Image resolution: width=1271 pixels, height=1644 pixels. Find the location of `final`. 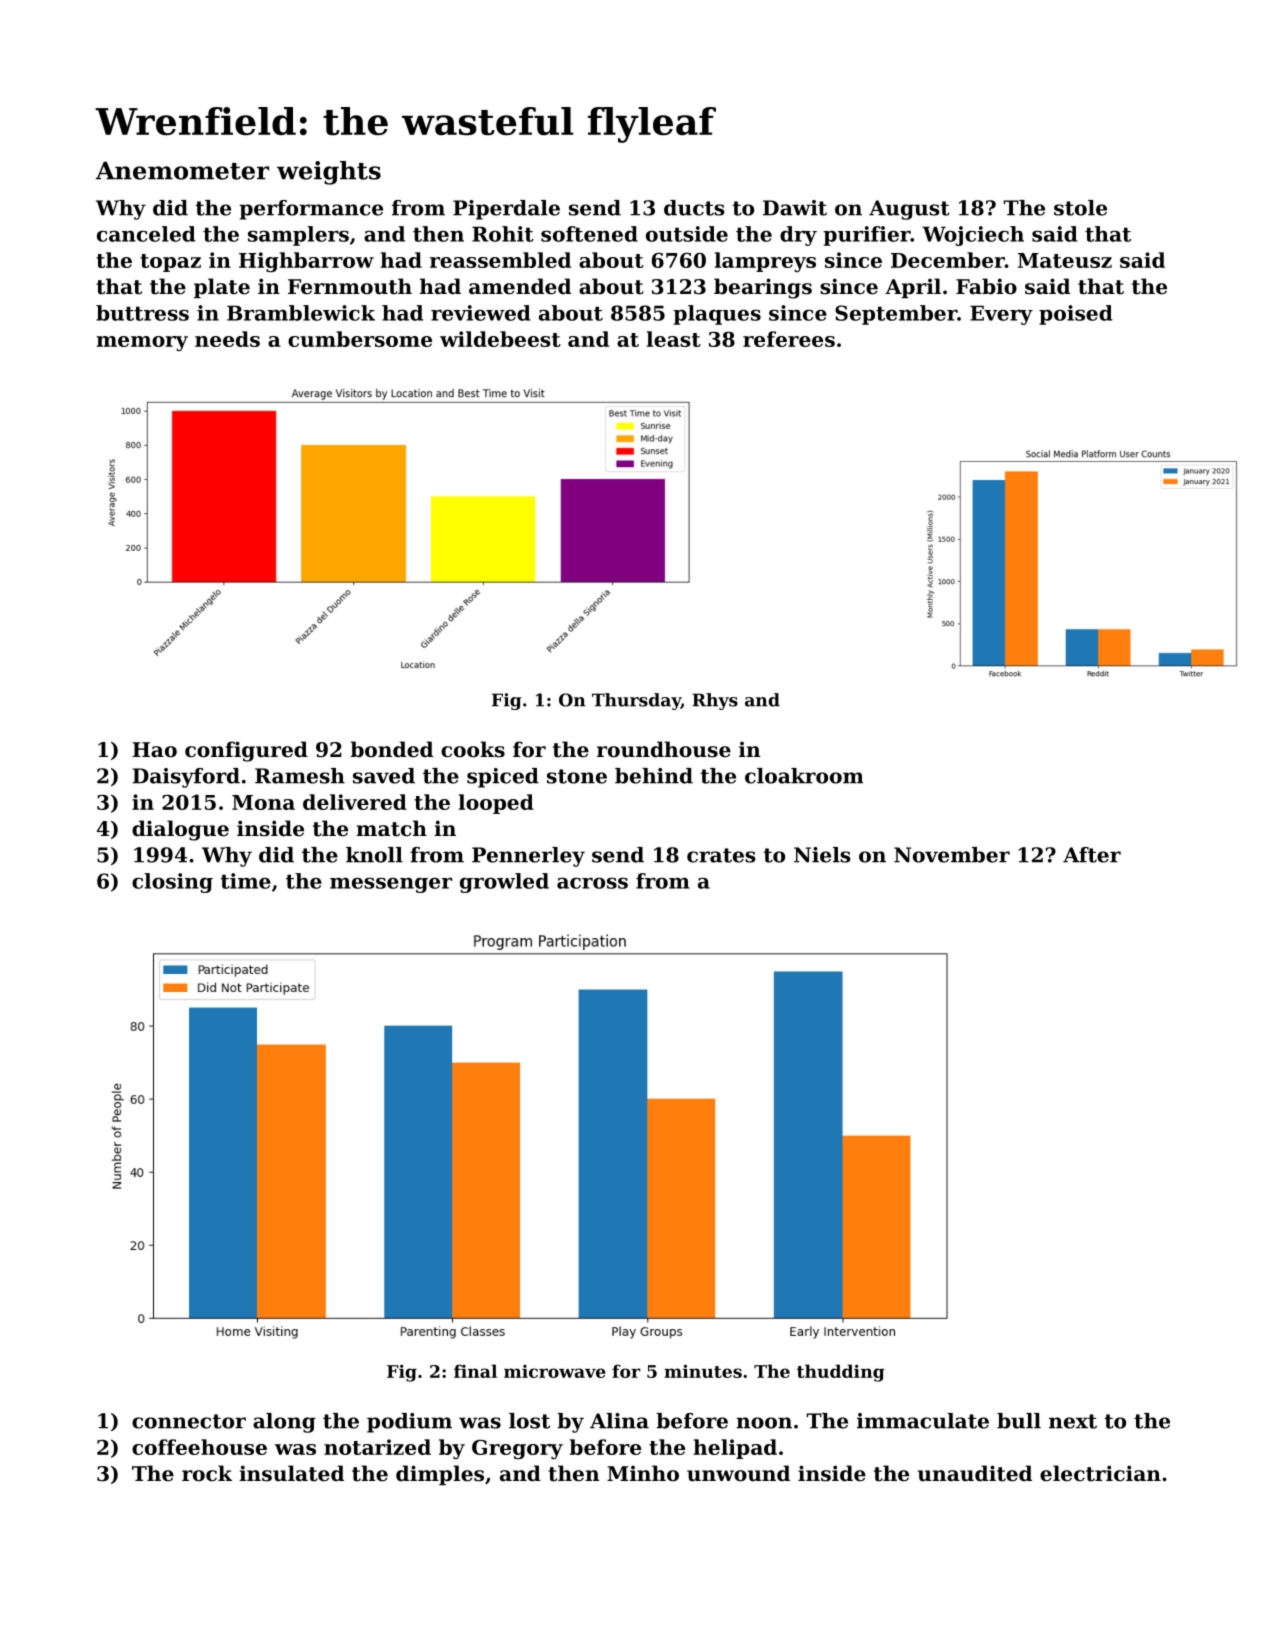

final is located at coordinates (475, 1371).
